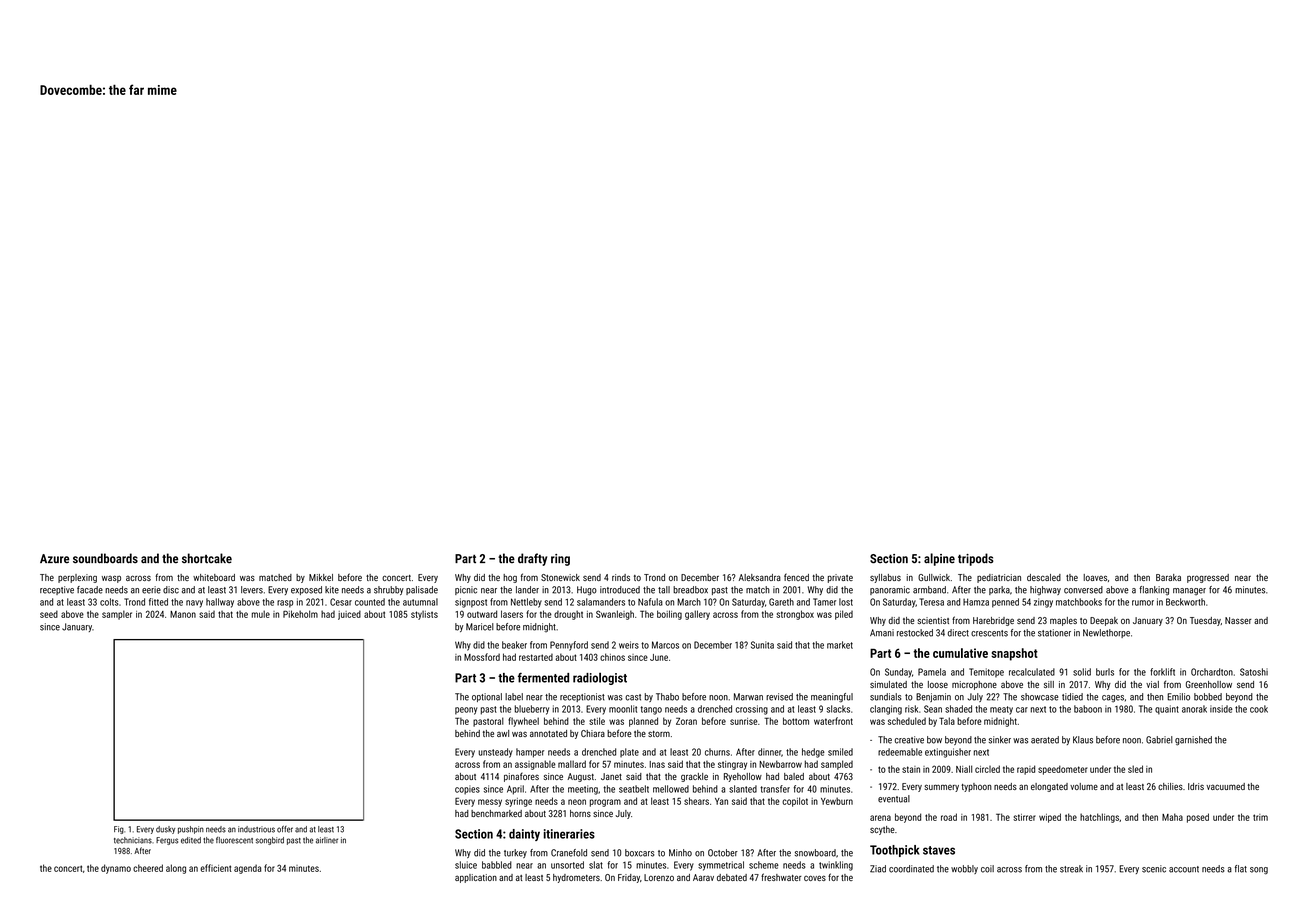 This screenshot has width=1308, height=924. I want to click on Sunita, so click(762, 645).
